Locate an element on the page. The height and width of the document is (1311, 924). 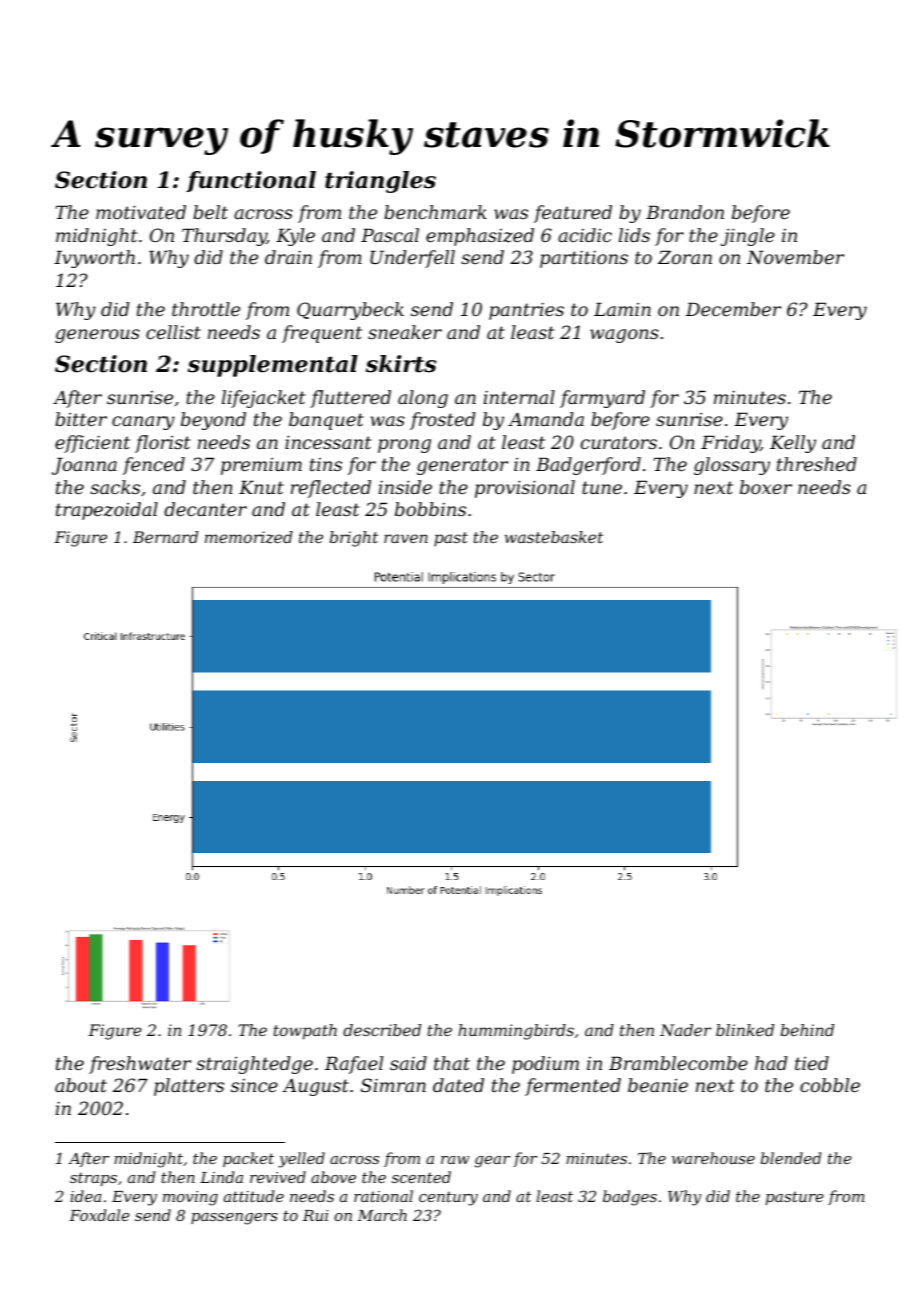
straps is located at coordinates (93, 1179).
